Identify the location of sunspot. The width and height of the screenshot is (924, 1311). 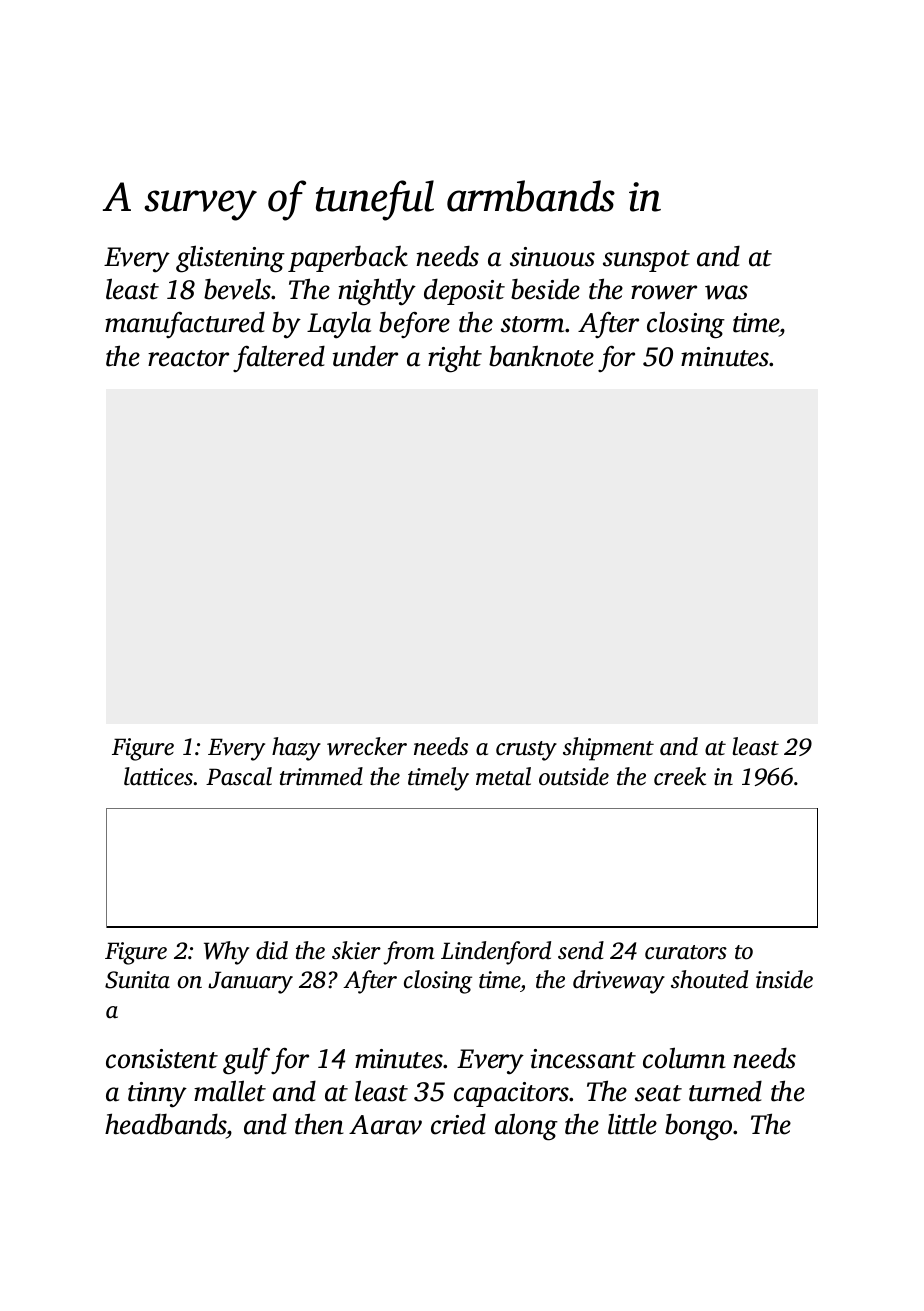
(646, 261).
